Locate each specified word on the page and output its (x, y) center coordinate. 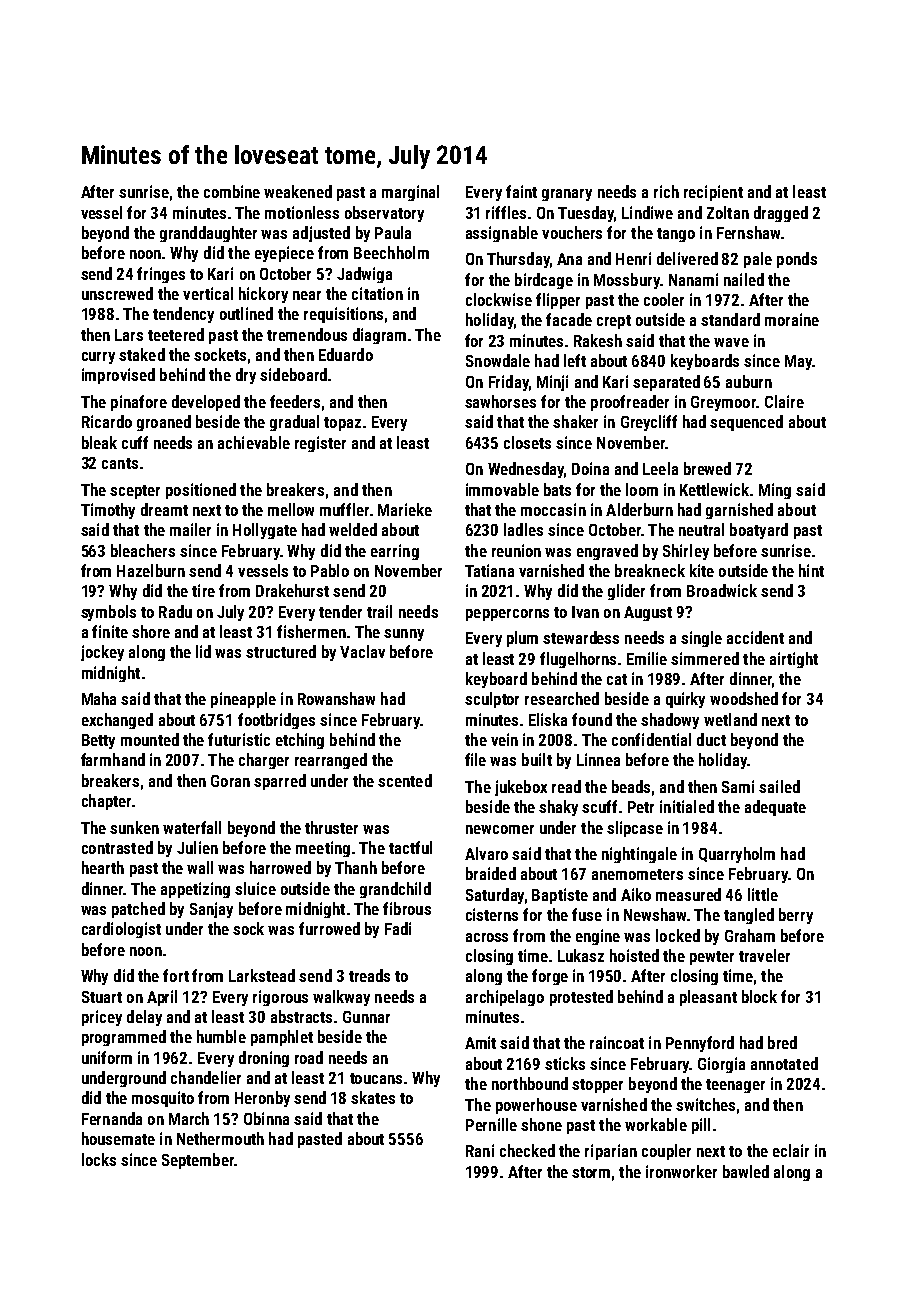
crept (614, 322)
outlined (246, 313)
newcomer (500, 829)
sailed (779, 786)
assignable (502, 234)
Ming (775, 491)
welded (353, 529)
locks (99, 1159)
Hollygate (265, 531)
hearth (103, 867)
